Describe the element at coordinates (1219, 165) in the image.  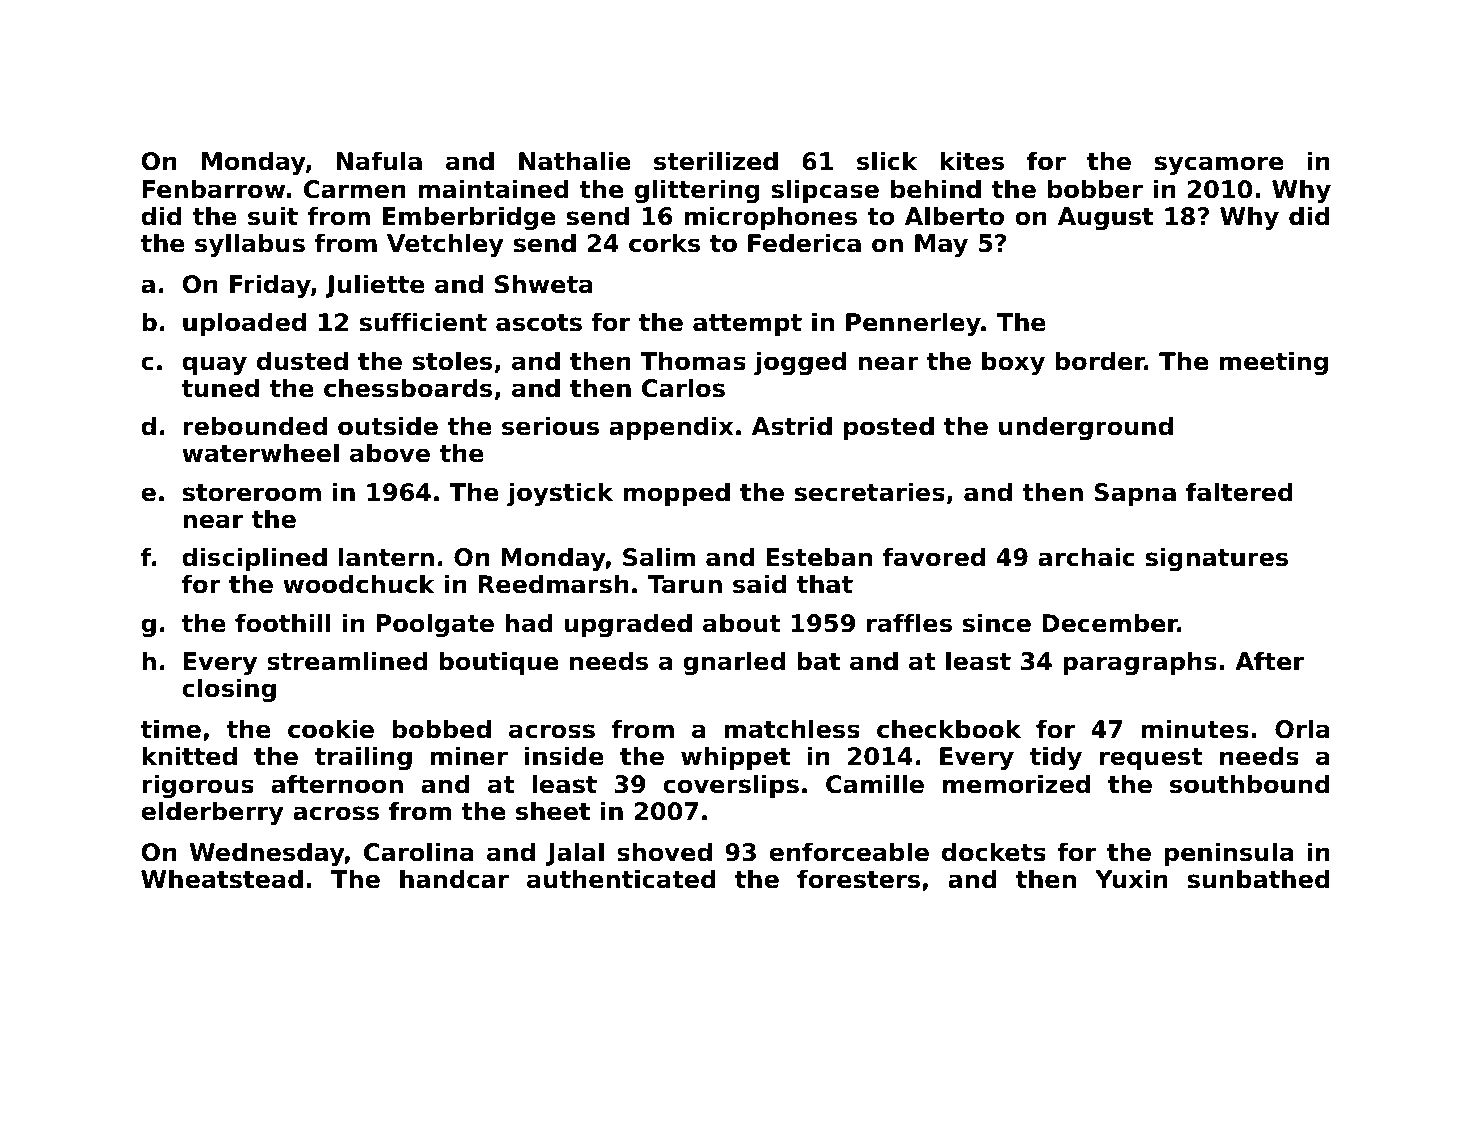
I see `sycamore` at that location.
